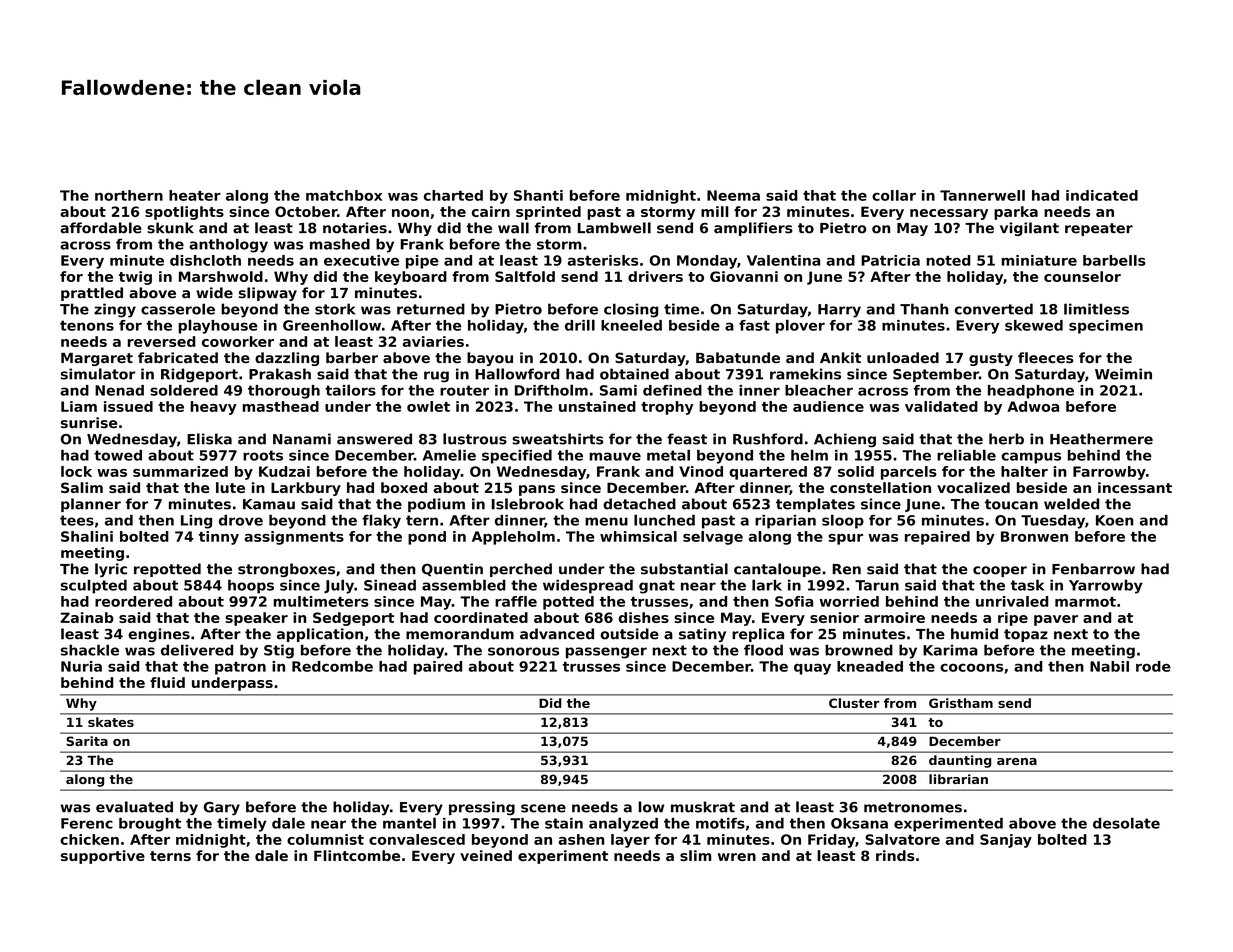 The image size is (1233, 952). I want to click on converted, so click(993, 309).
